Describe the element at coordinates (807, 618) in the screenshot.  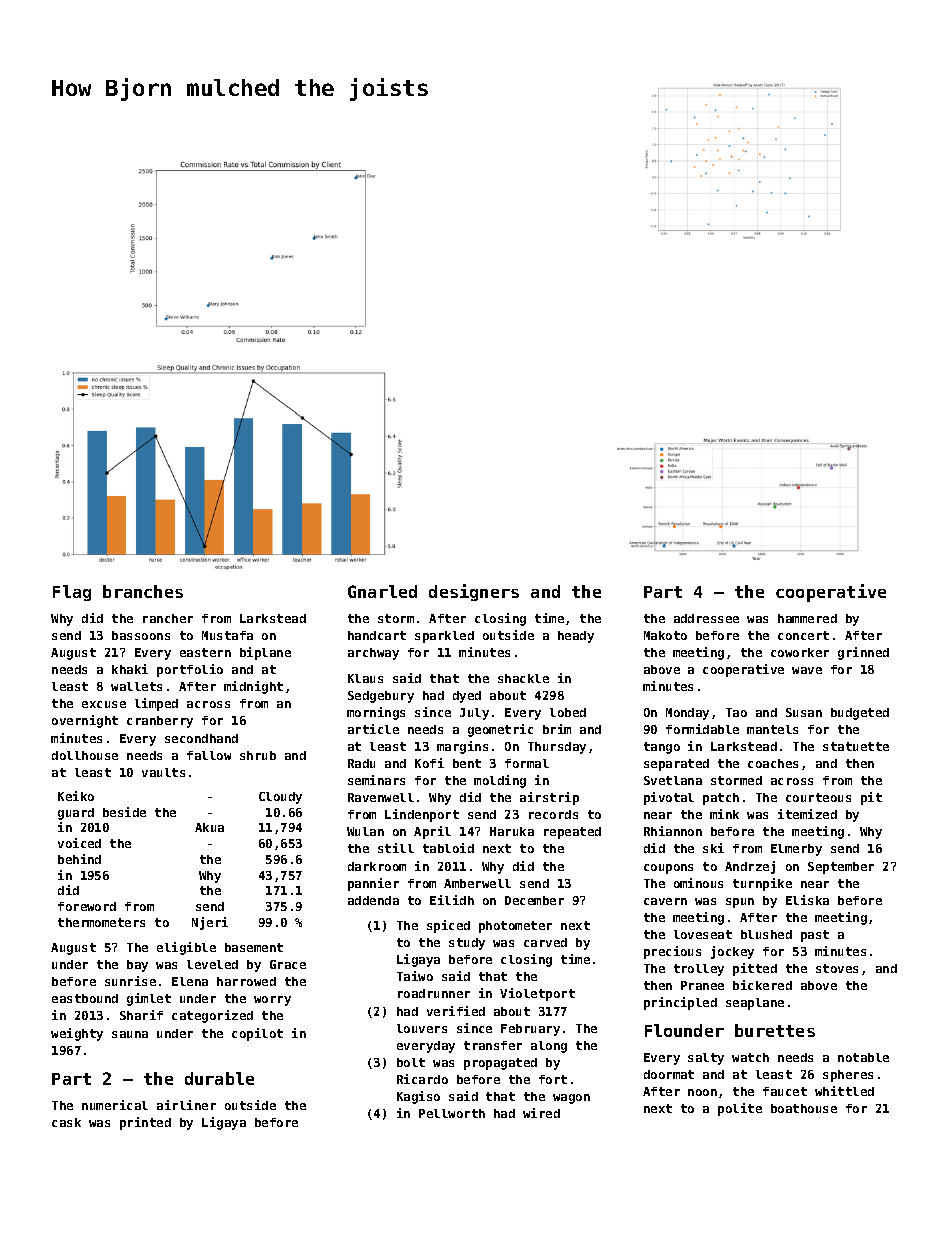
I see `hammered` at that location.
